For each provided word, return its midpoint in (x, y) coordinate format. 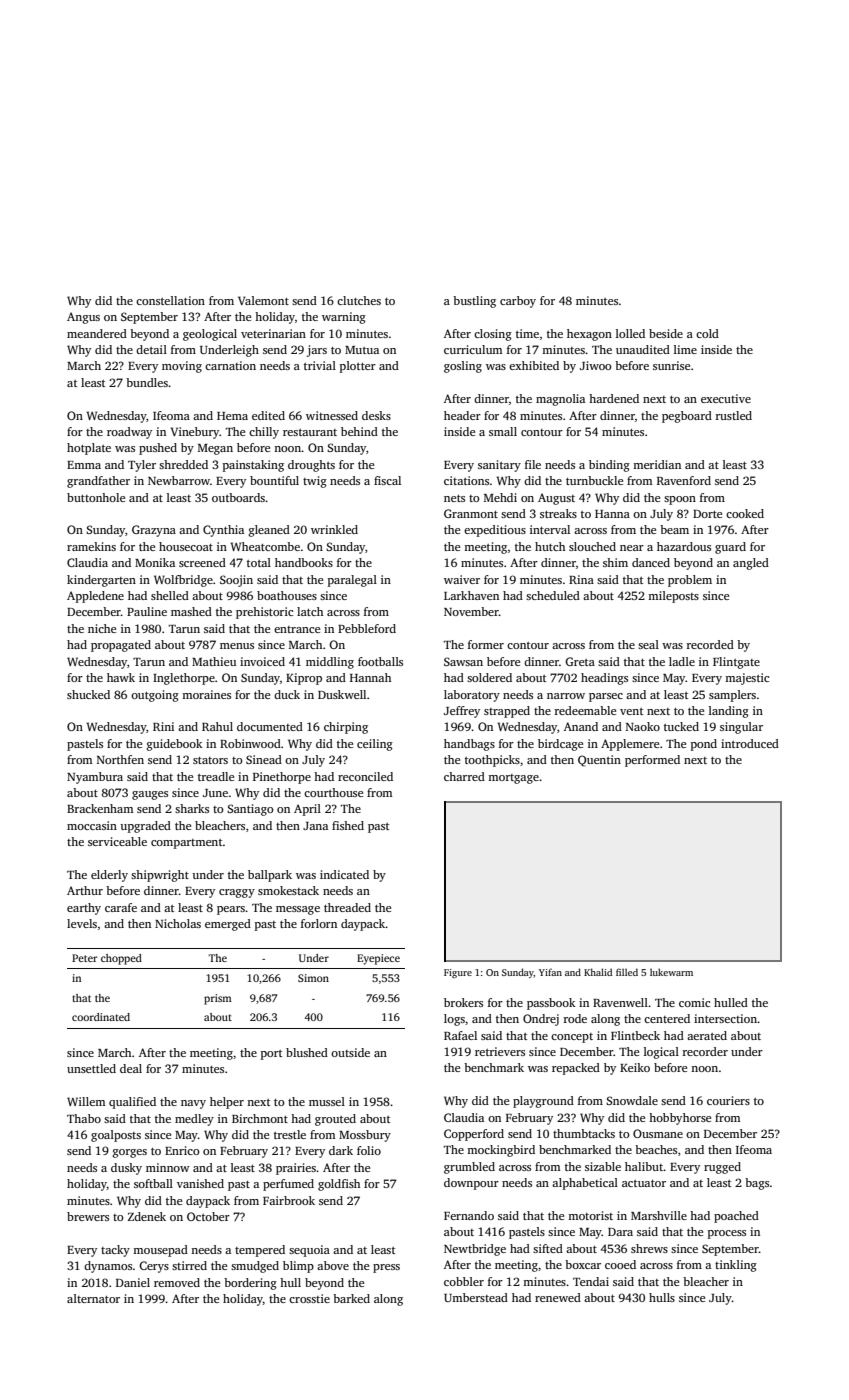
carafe (121, 907)
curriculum (473, 349)
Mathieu (214, 661)
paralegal (352, 581)
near (632, 548)
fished (348, 825)
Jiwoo (595, 365)
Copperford (474, 1135)
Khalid (598, 972)
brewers (88, 1216)
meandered (97, 333)
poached (736, 1217)
